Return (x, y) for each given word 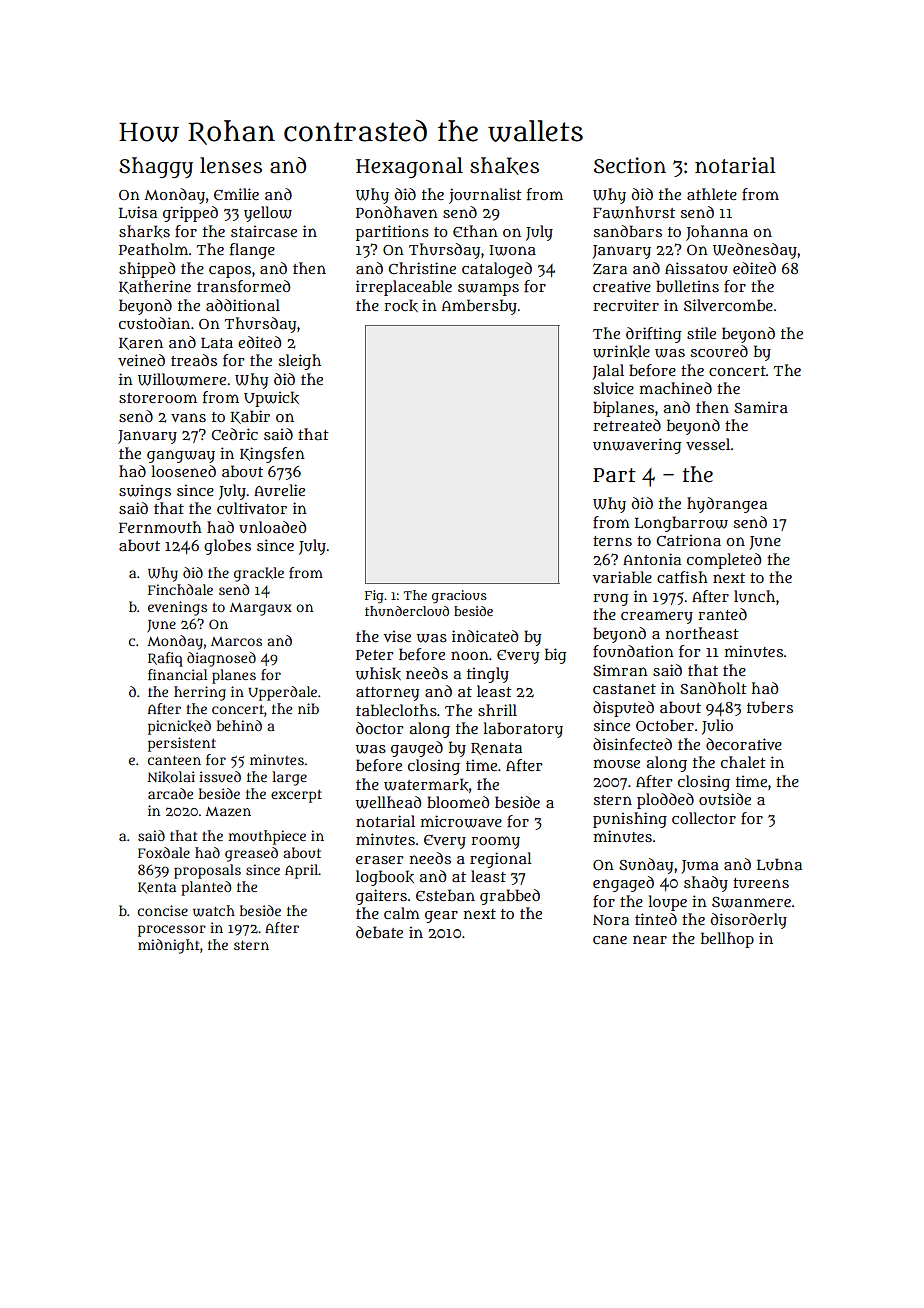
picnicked (179, 727)
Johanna (717, 233)
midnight (168, 946)
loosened (183, 471)
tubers (770, 707)
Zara (610, 269)
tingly (488, 675)
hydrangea (727, 505)
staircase (264, 231)
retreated (627, 425)
